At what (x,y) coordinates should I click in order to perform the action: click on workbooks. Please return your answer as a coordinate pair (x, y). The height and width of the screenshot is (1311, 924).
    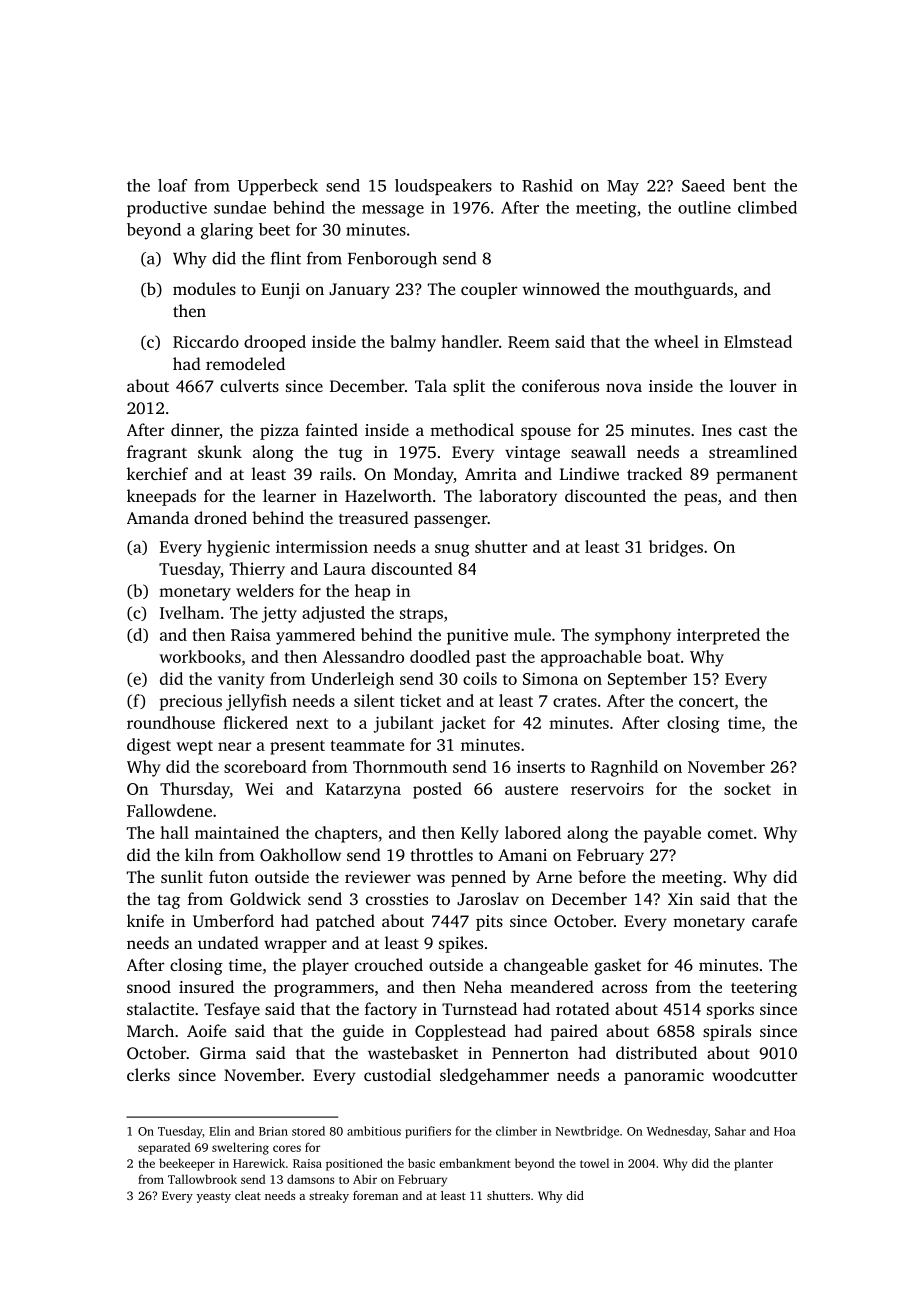
    Looking at the image, I should click on (200, 656).
